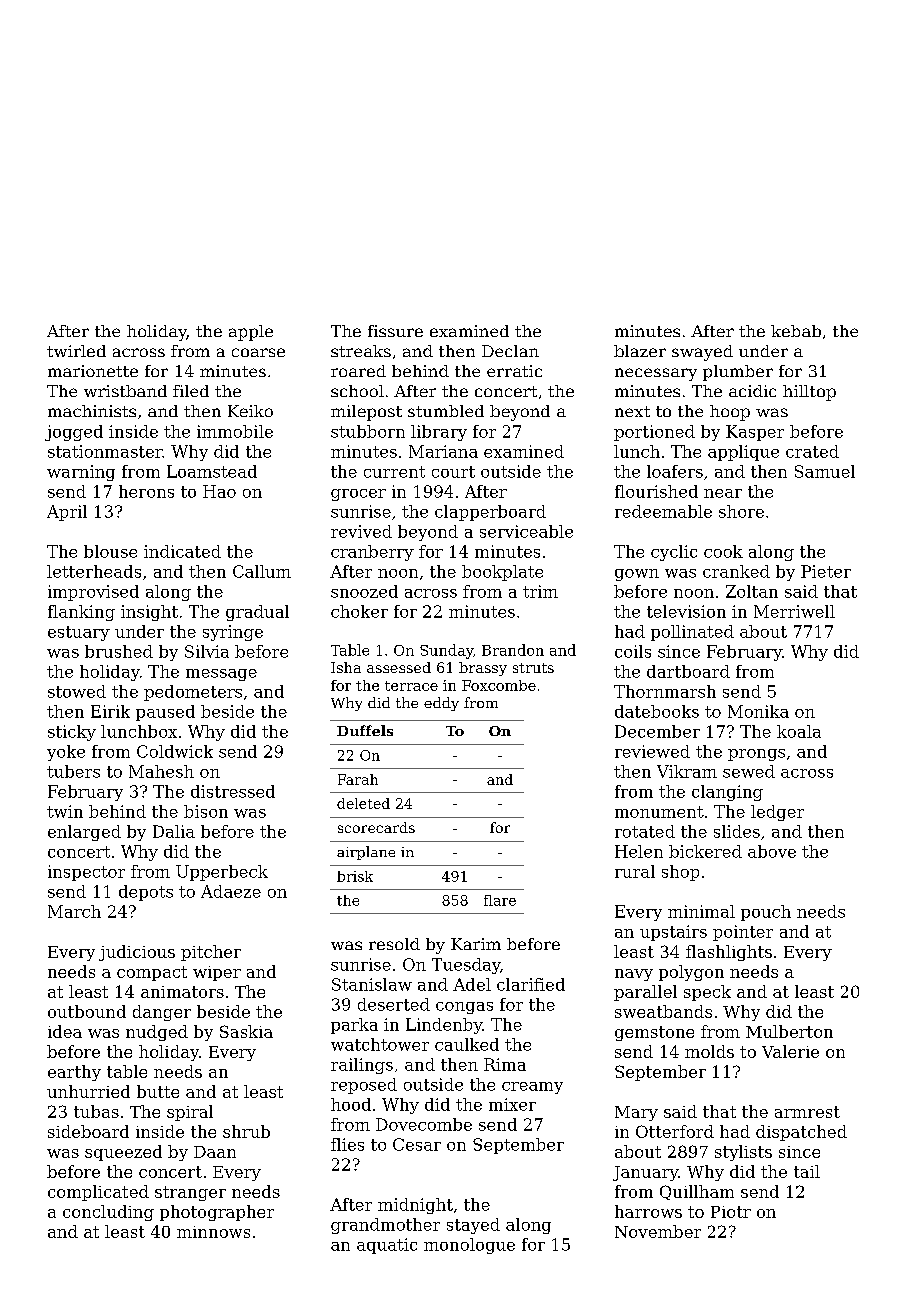 The height and width of the image is (1316, 908). What do you see at coordinates (364, 591) in the image?
I see `snoozed` at bounding box center [364, 591].
